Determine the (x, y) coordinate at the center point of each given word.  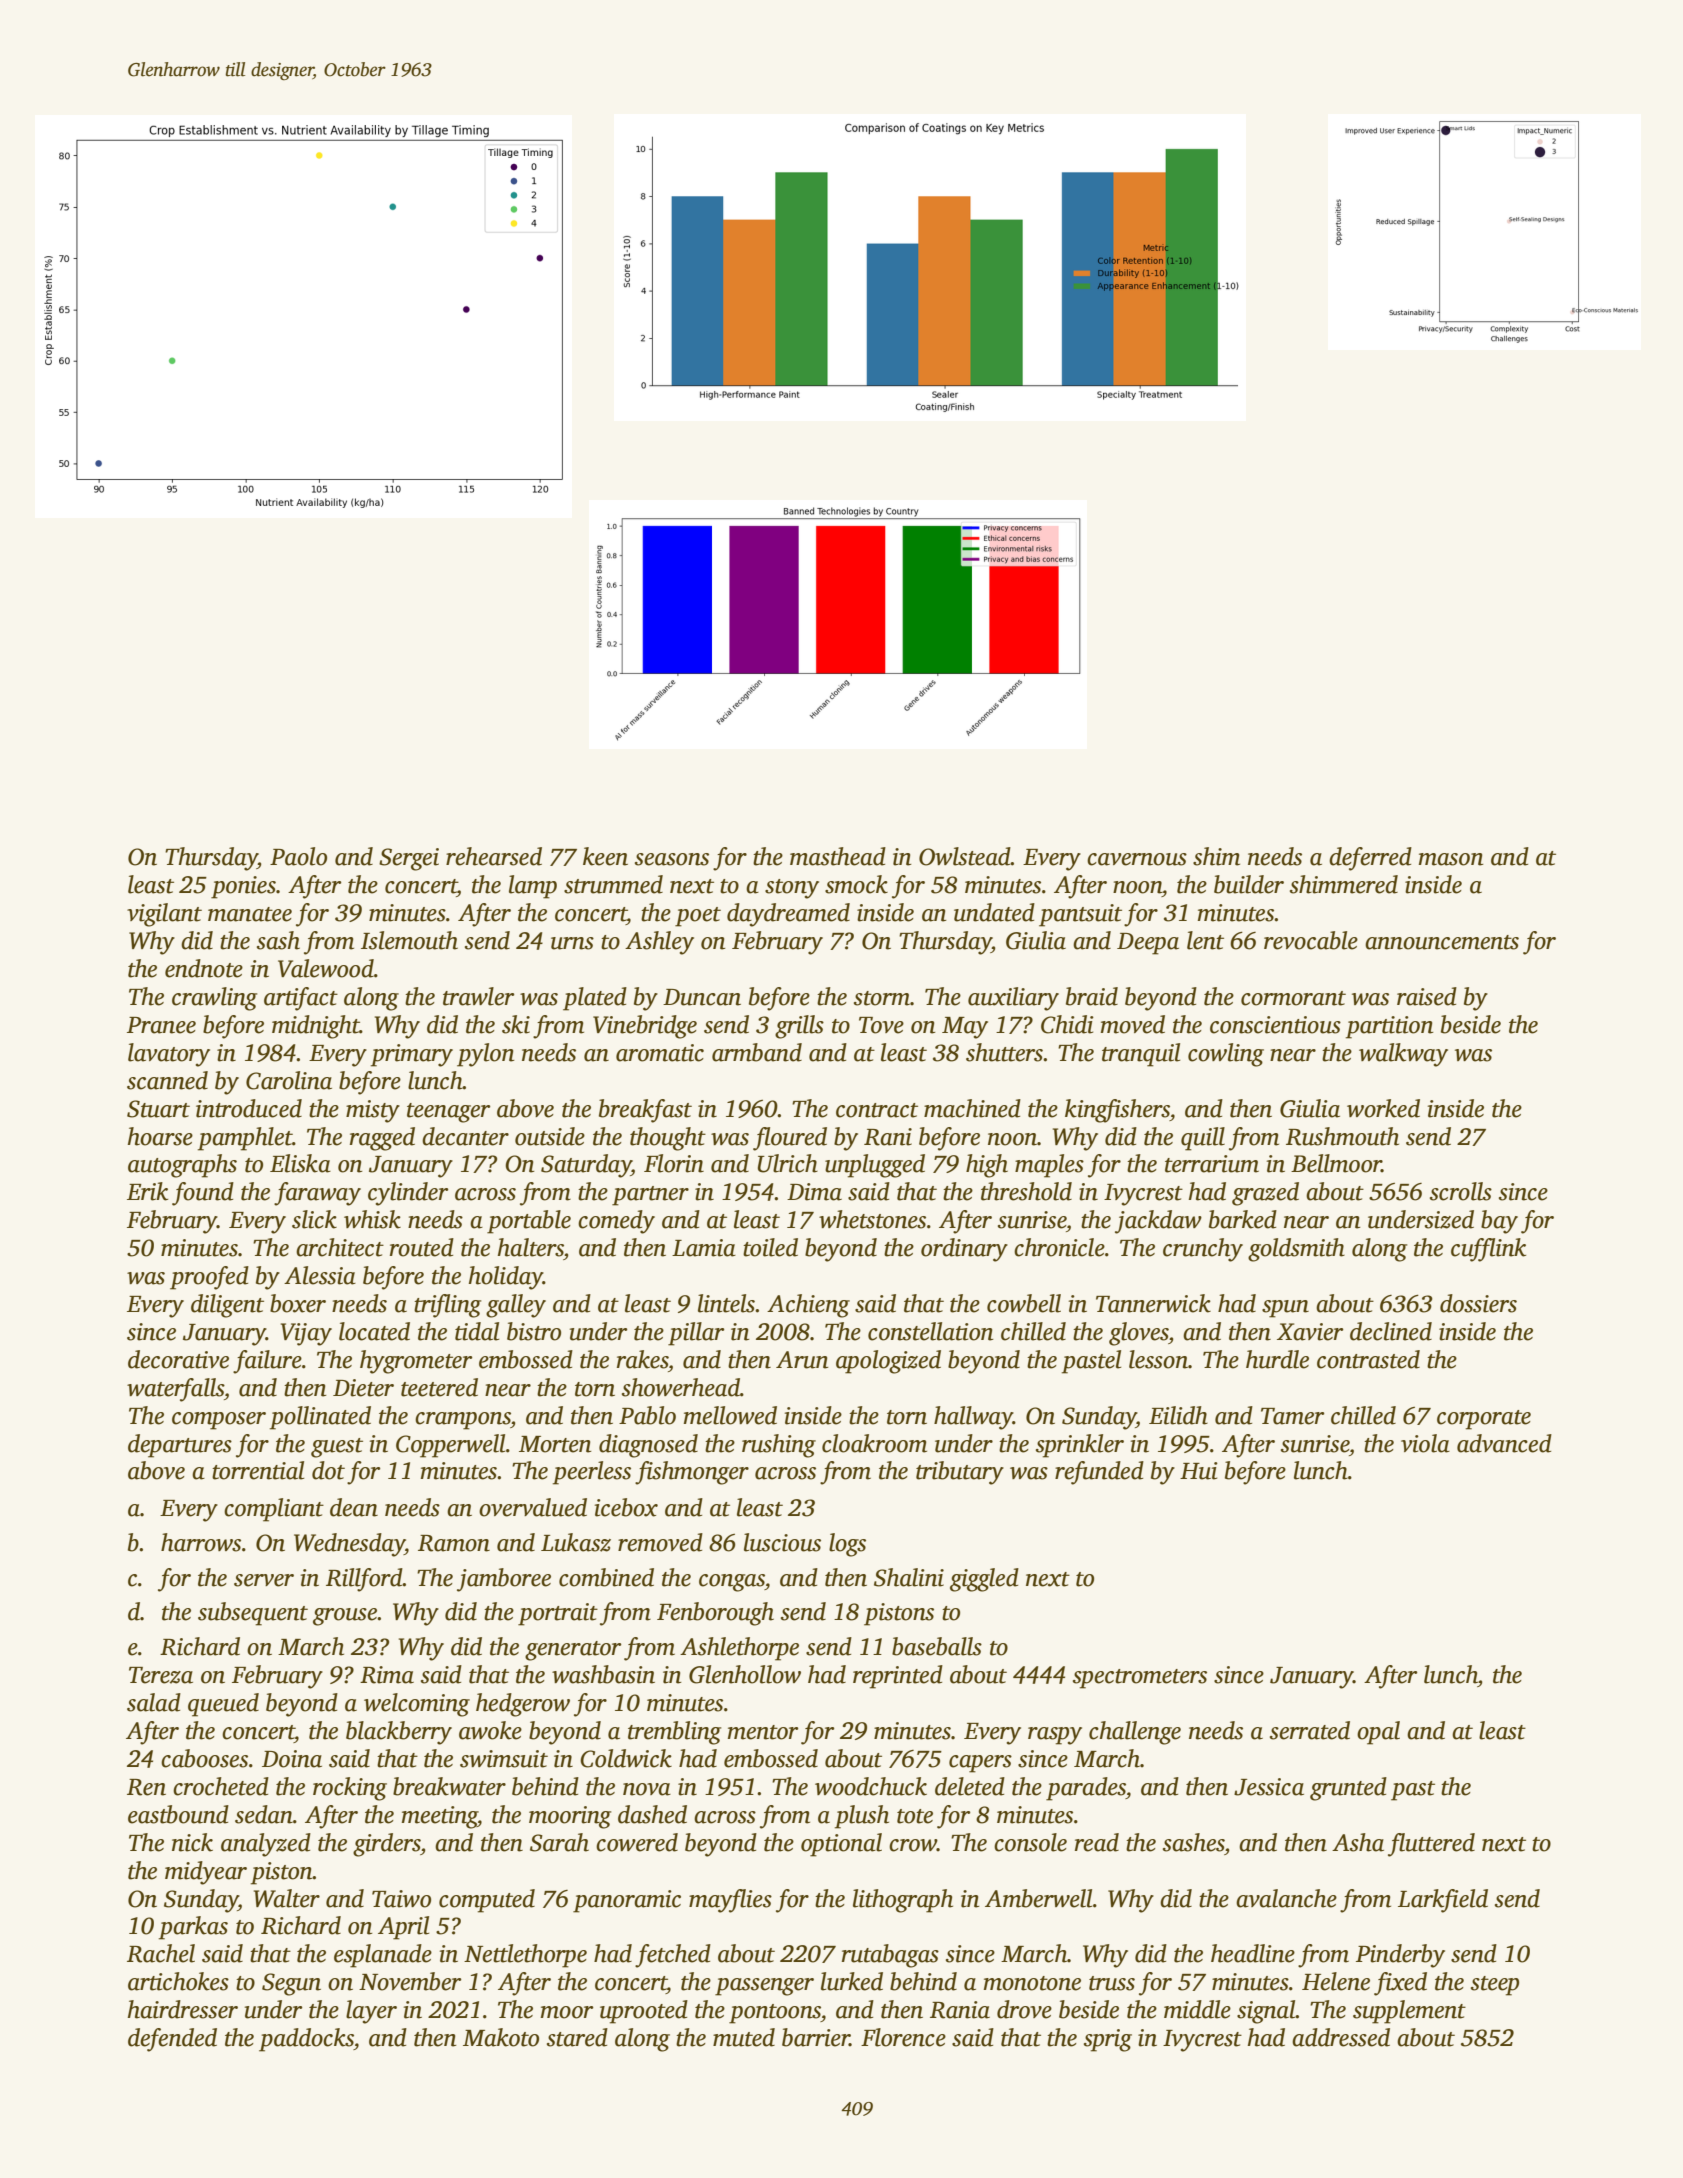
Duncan (702, 997)
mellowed (730, 1415)
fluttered (1431, 1845)
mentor (763, 1732)
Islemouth (409, 940)
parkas (193, 1928)
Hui (1199, 1471)
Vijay (306, 1334)
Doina (292, 1759)
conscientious (1275, 1025)
